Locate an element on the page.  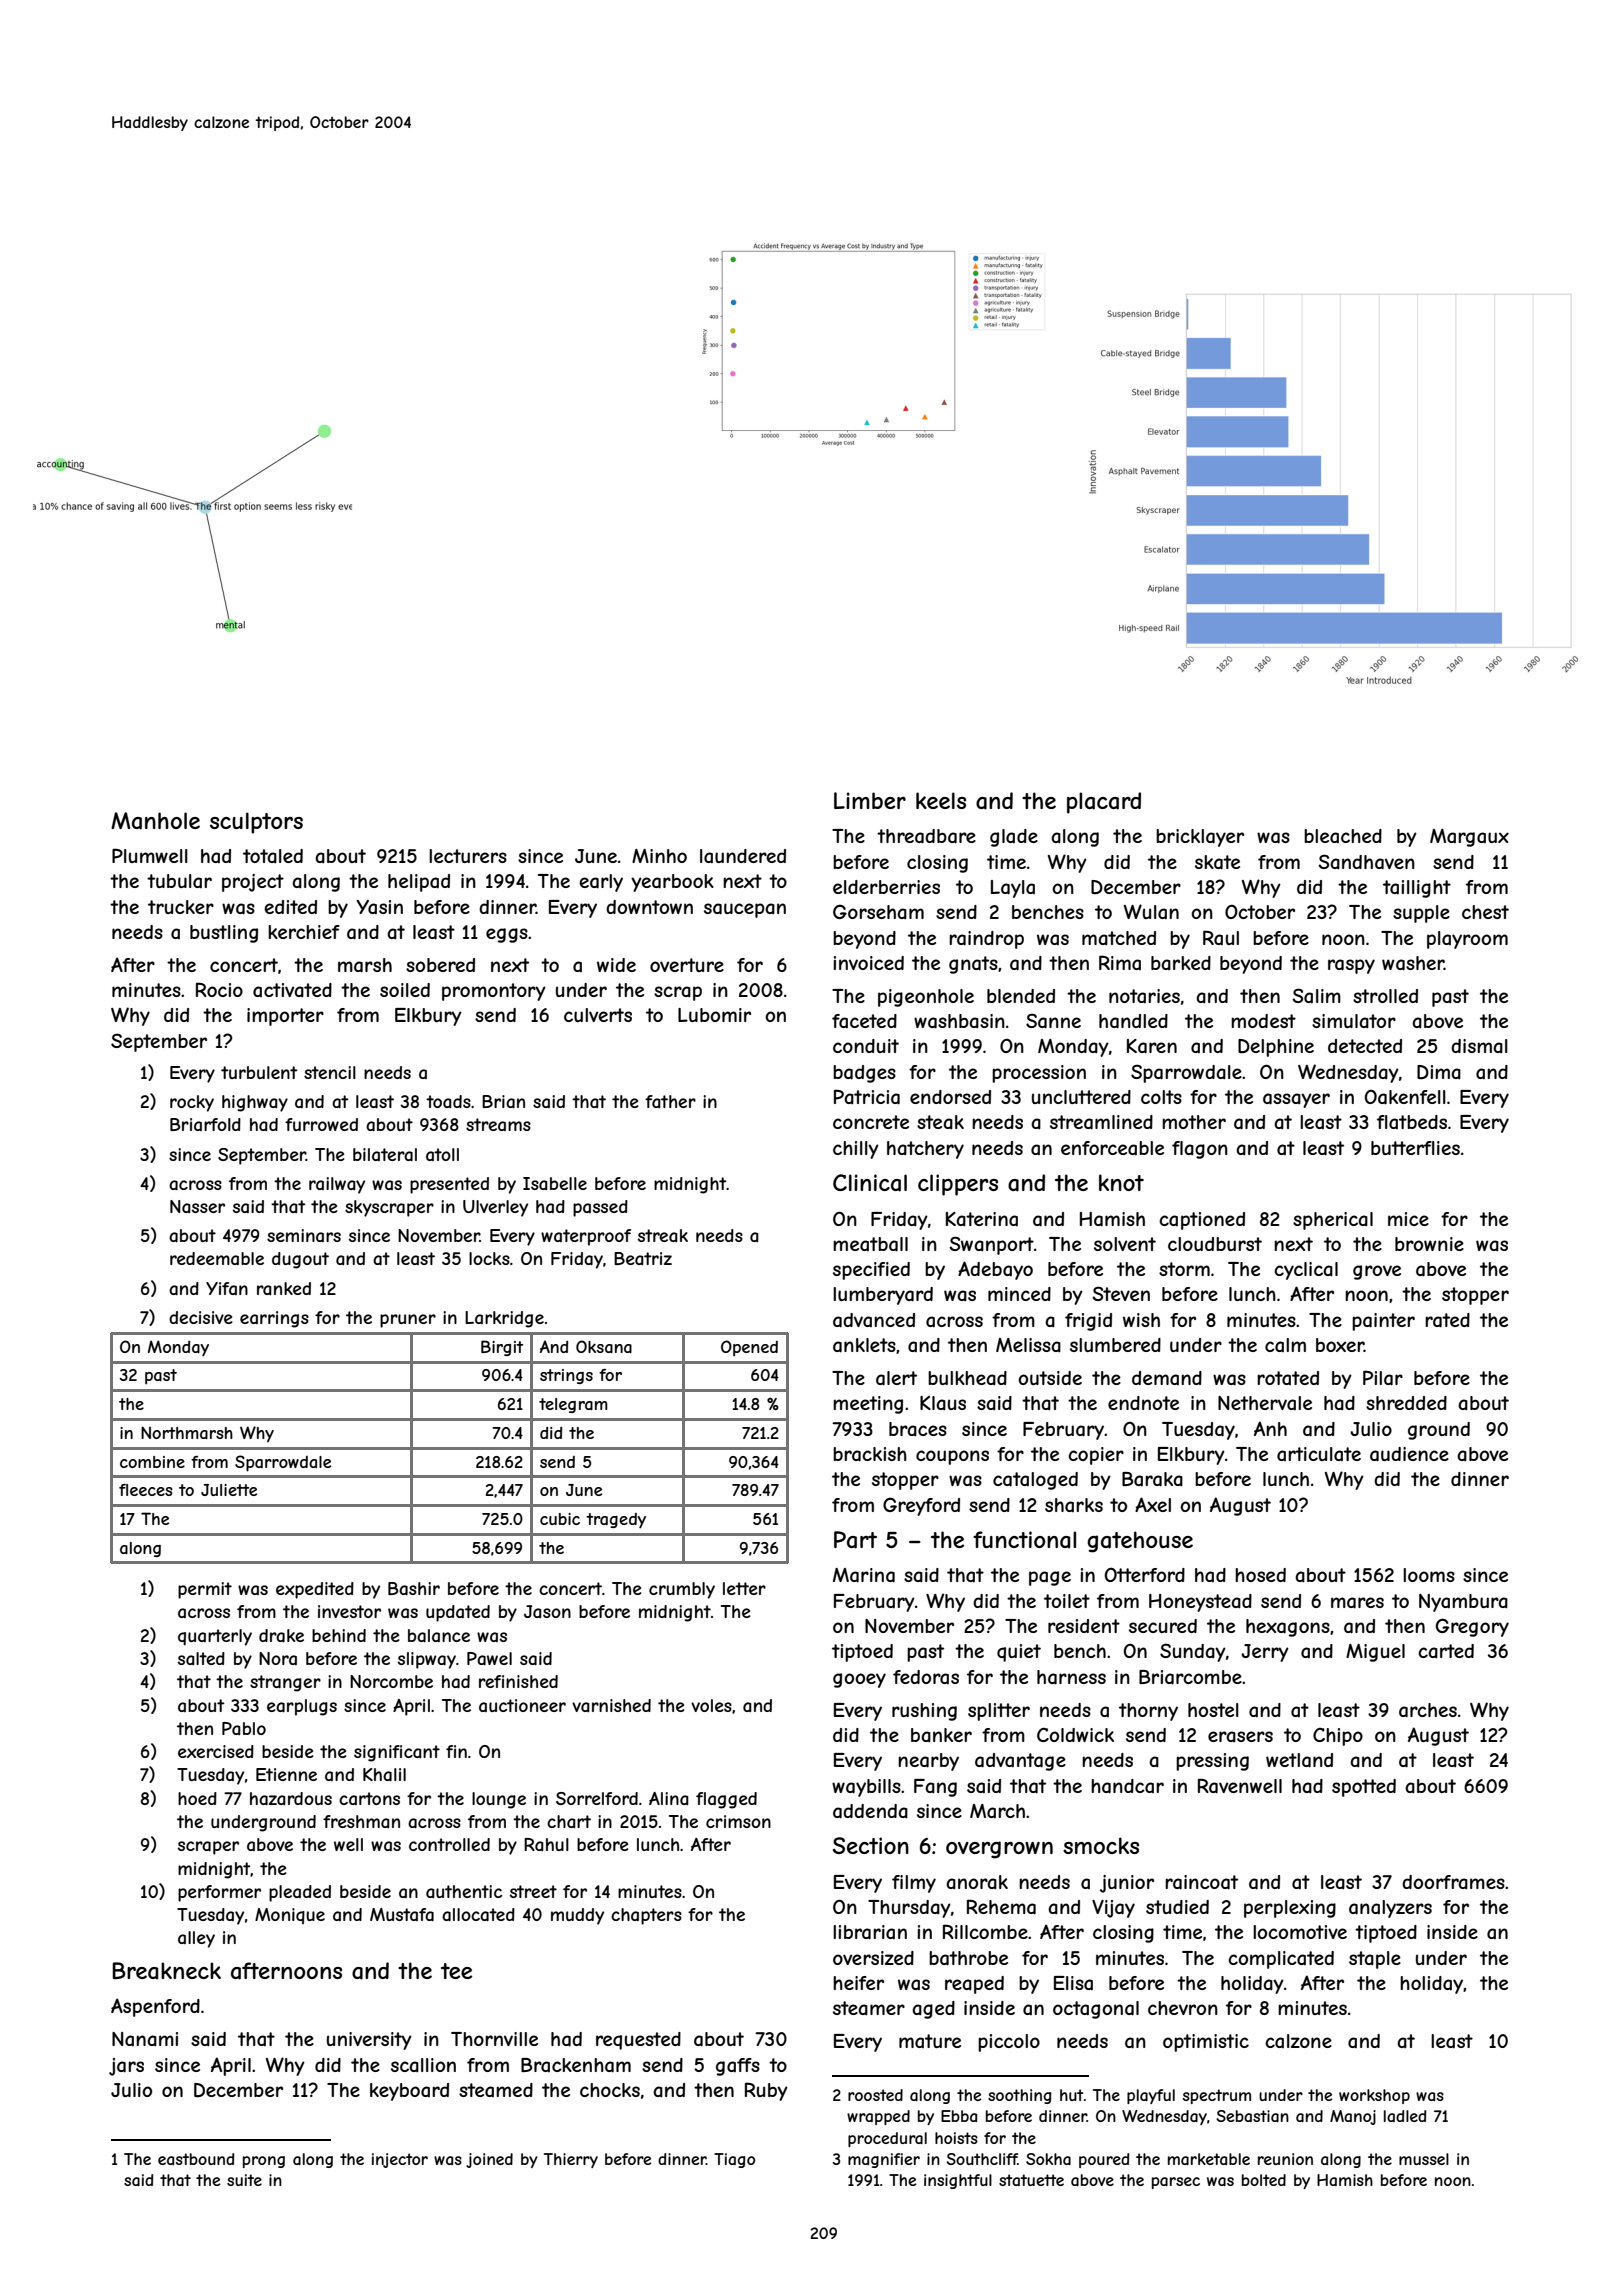
Margaux is located at coordinates (1469, 838).
